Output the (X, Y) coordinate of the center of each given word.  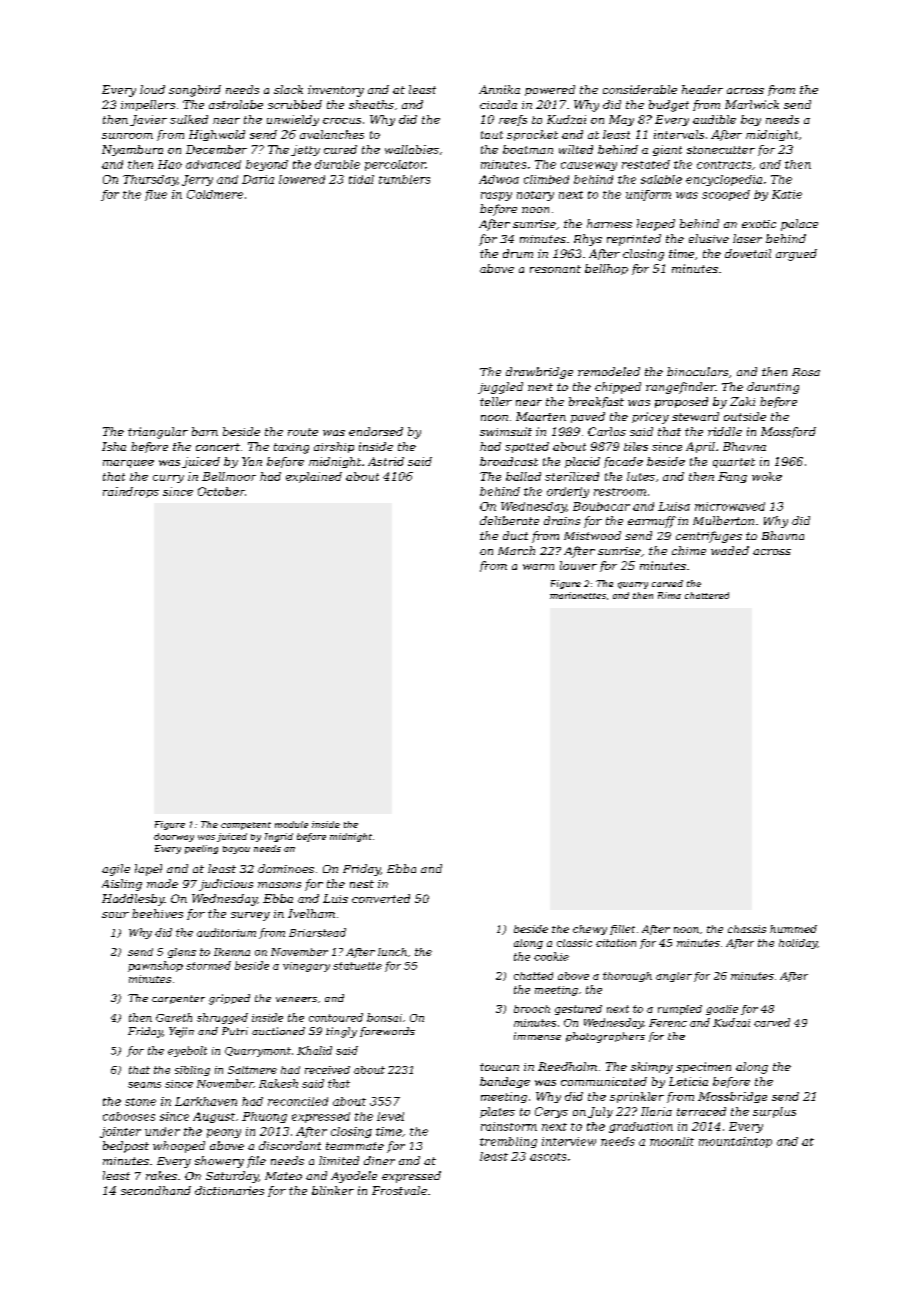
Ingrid (279, 837)
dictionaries (229, 1190)
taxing (291, 448)
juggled (500, 388)
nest (362, 884)
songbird (195, 91)
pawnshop (155, 966)
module (291, 824)
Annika (499, 89)
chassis (747, 929)
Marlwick (752, 104)
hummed (793, 929)
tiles (636, 446)
